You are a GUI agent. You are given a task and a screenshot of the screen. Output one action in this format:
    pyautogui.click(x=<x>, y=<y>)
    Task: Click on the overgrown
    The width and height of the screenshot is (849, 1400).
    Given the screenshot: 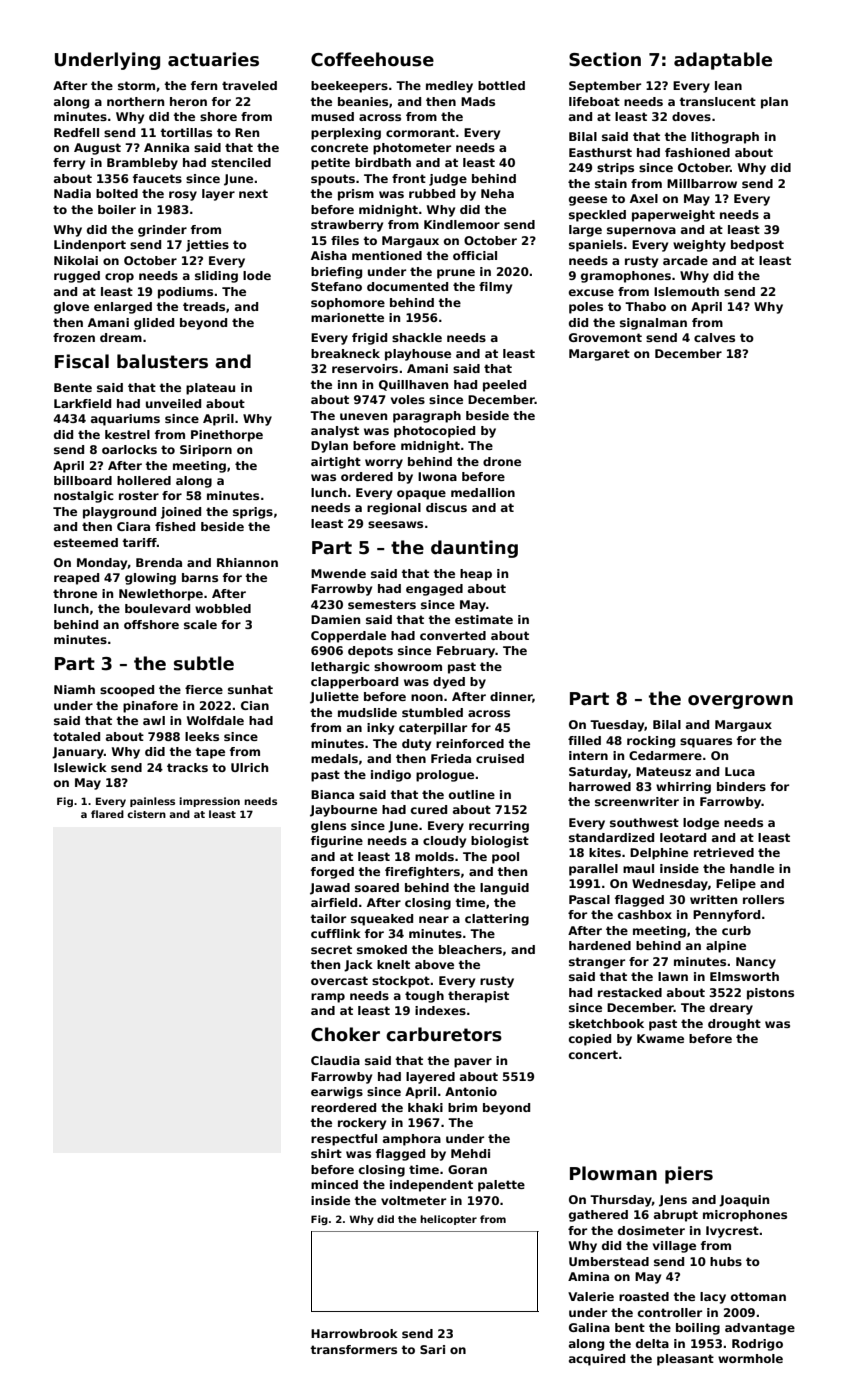 What is the action you would take?
    pyautogui.click(x=740, y=702)
